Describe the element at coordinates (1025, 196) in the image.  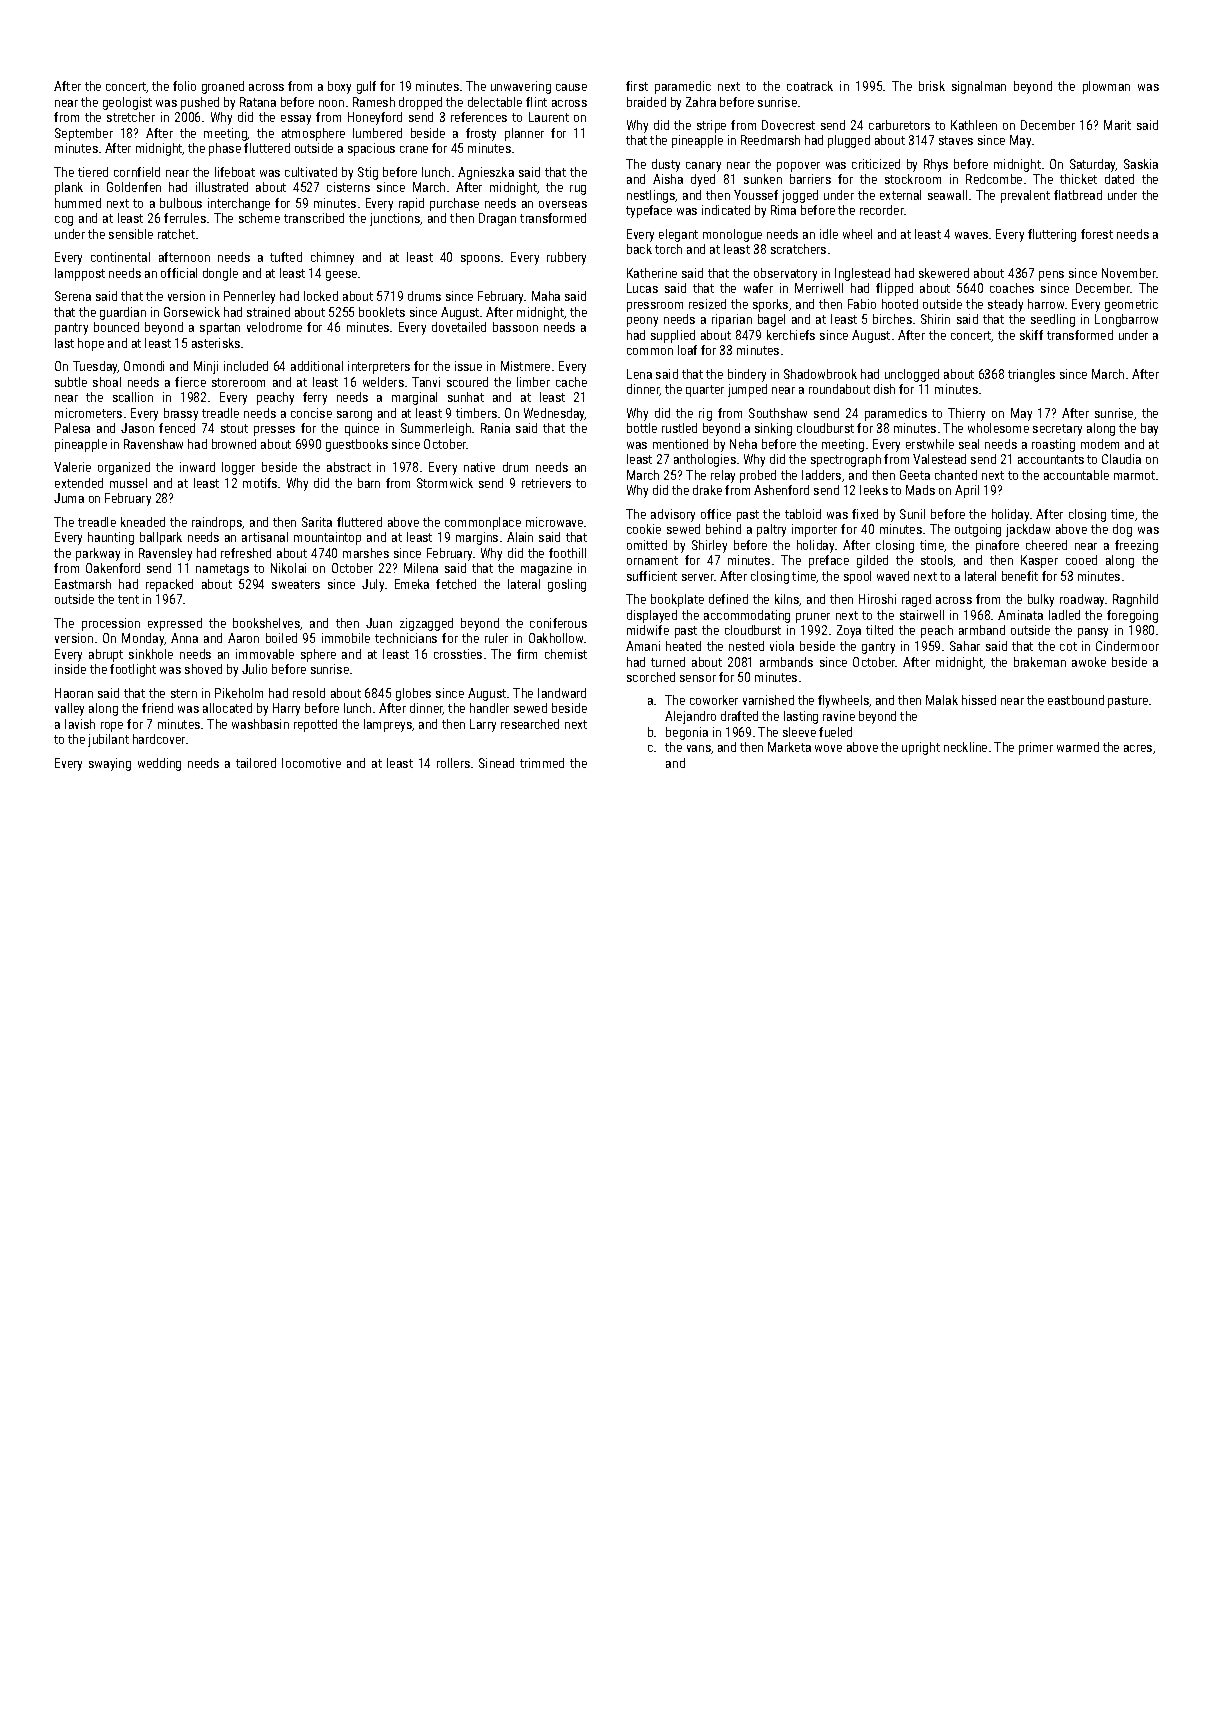
I see `prevalent` at that location.
